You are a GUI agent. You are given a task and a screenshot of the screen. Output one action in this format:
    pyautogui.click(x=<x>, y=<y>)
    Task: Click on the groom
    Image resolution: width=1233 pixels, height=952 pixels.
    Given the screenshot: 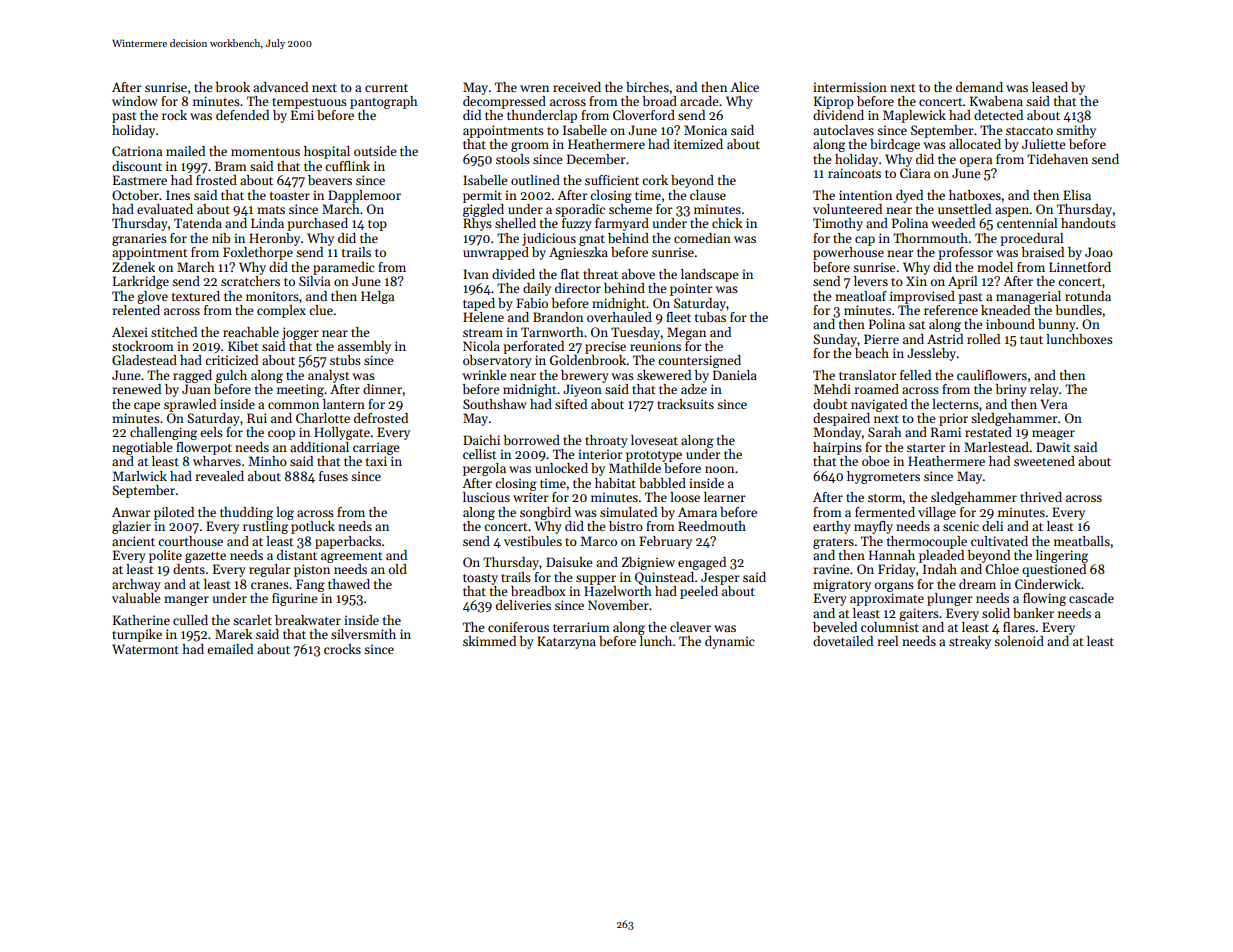 What is the action you would take?
    pyautogui.click(x=530, y=147)
